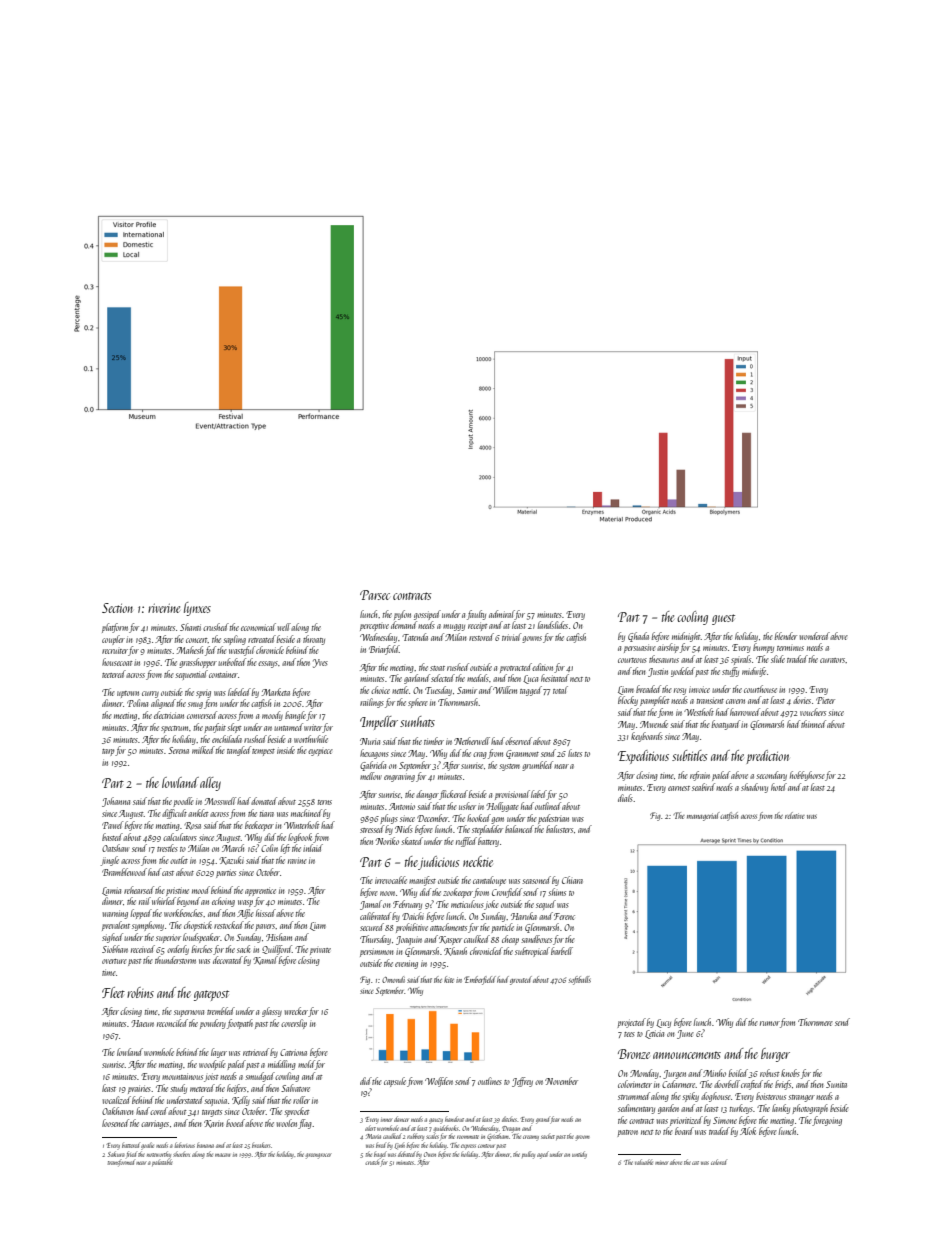 This screenshot has width=952, height=1233. What do you see at coordinates (807, 776) in the screenshot?
I see `hobbyhorse` at bounding box center [807, 776].
